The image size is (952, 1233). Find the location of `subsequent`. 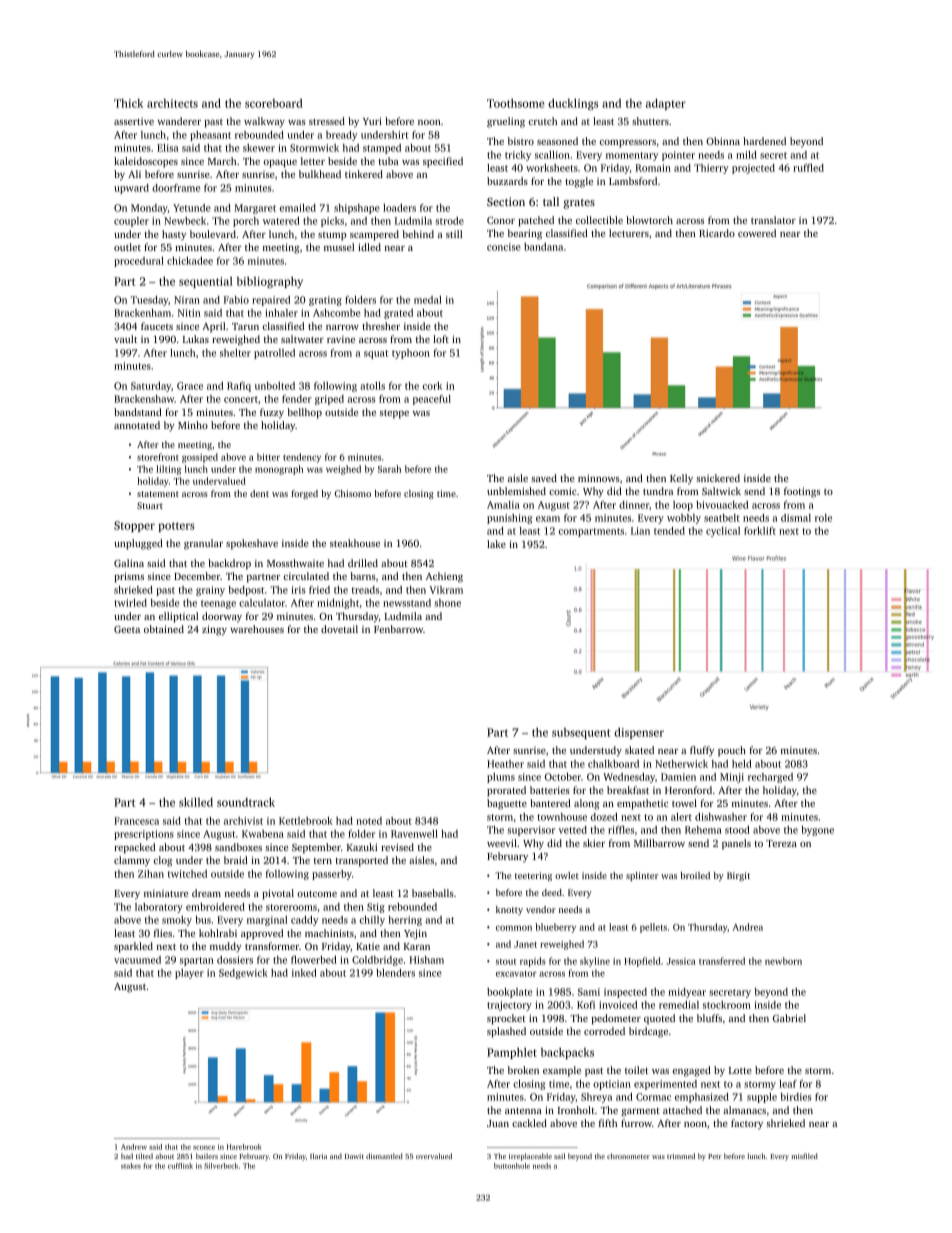

subsequent is located at coordinates (581, 733).
